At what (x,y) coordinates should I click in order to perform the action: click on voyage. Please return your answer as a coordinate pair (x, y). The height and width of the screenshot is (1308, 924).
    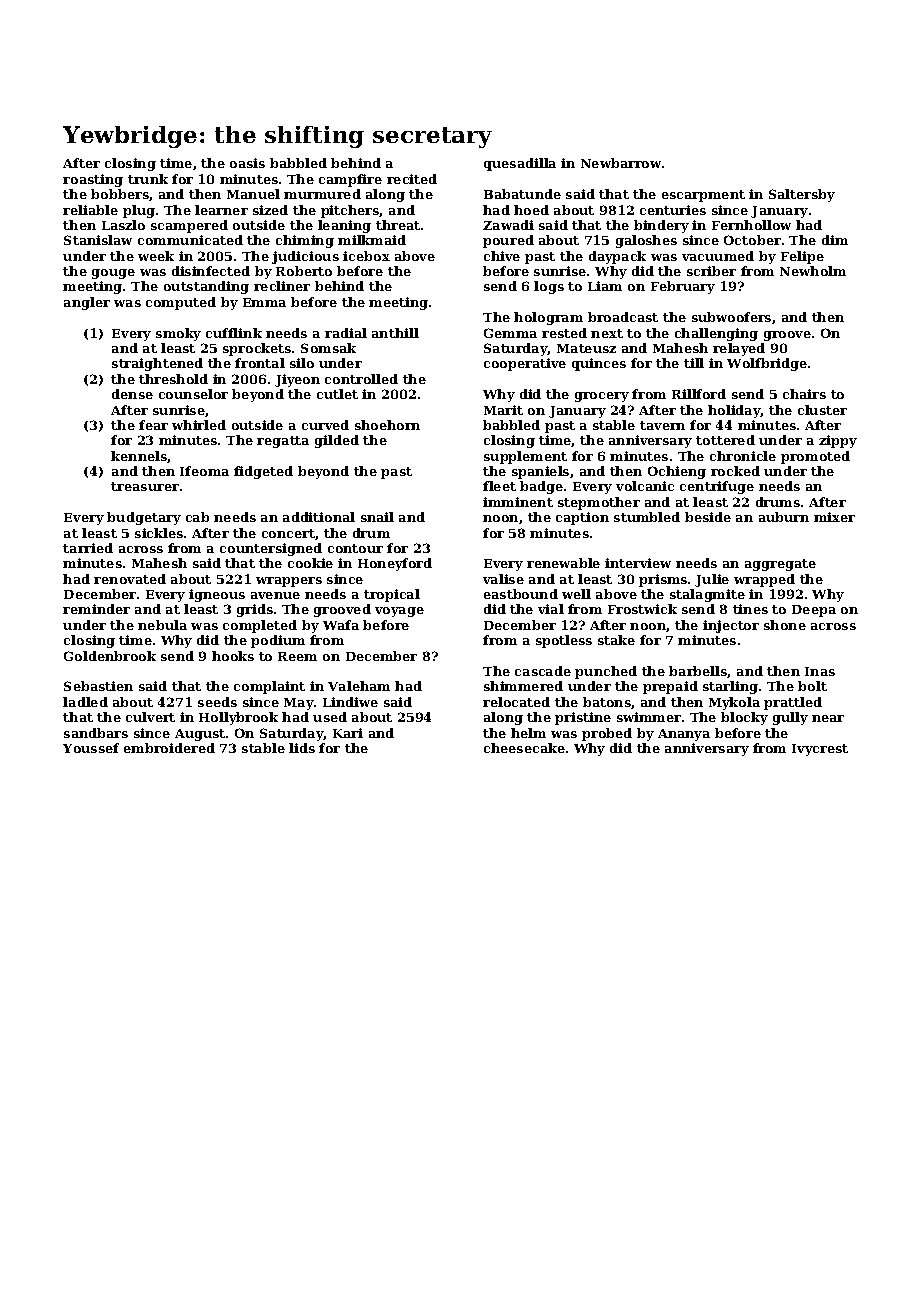
    Looking at the image, I should click on (399, 612).
